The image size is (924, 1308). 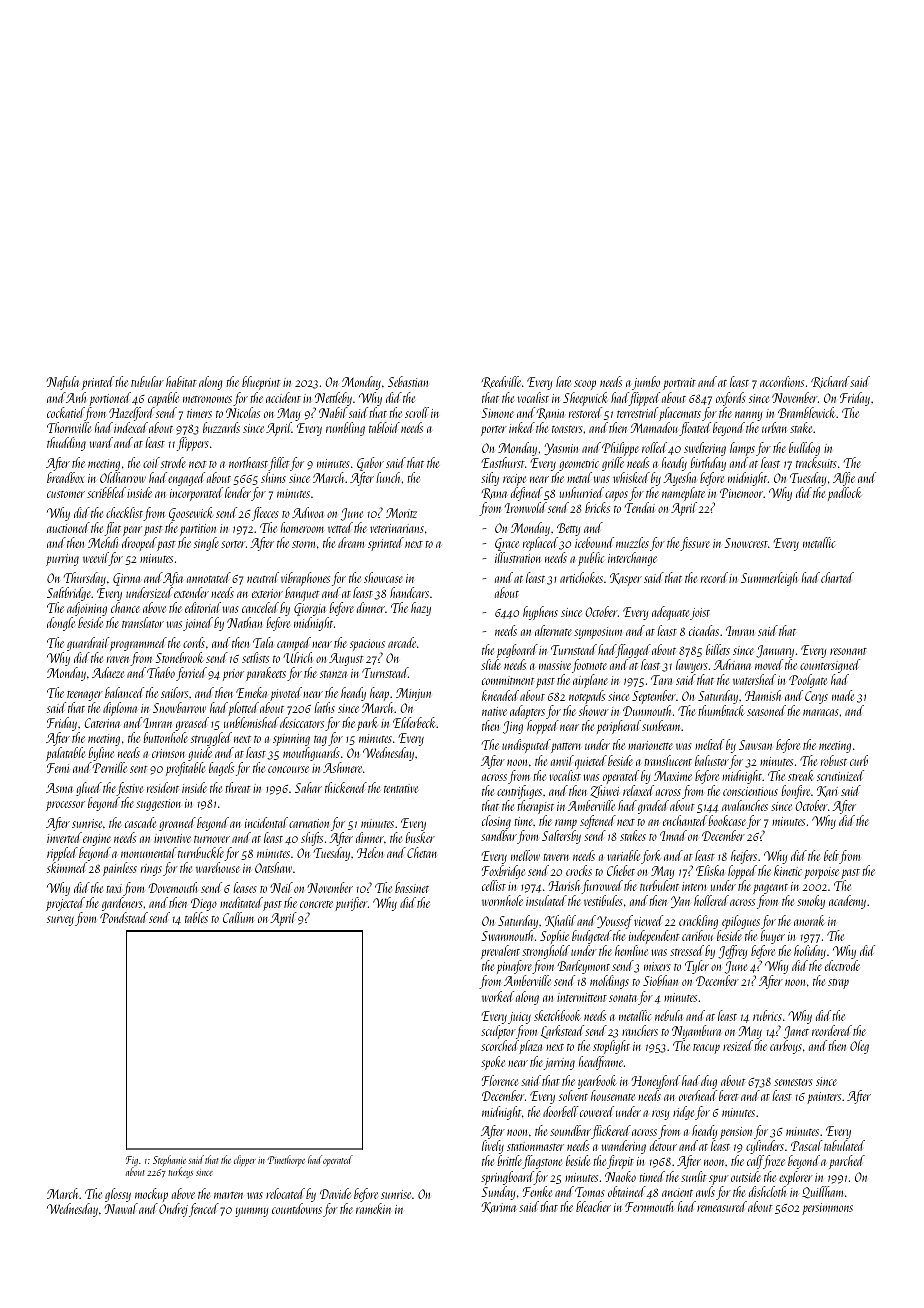 I want to click on flagged, so click(x=633, y=651).
